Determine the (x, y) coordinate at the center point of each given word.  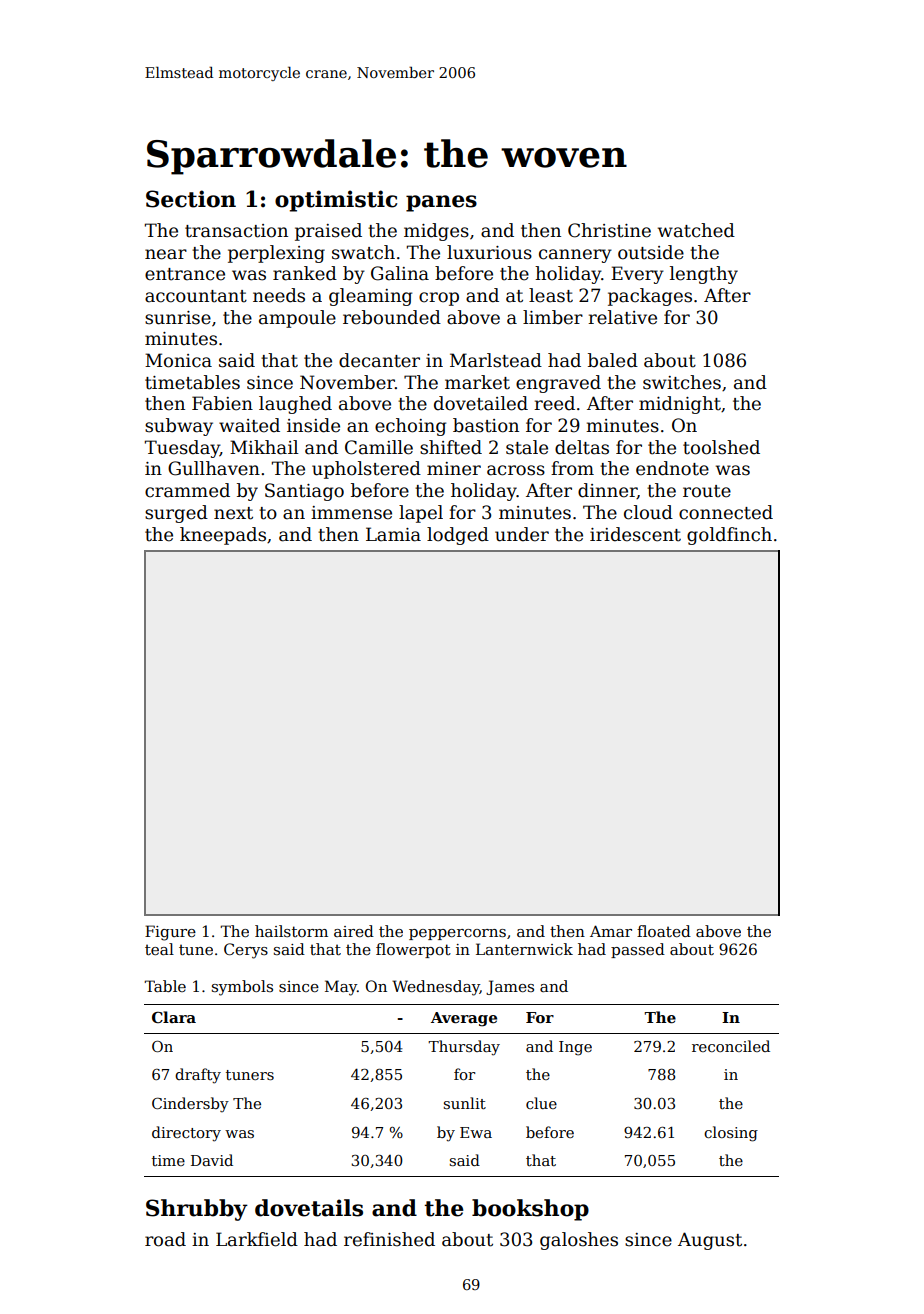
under (522, 534)
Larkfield (257, 1239)
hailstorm (291, 931)
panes (441, 203)
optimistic (336, 201)
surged (176, 514)
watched (696, 230)
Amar (611, 931)
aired (354, 931)
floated (664, 931)
